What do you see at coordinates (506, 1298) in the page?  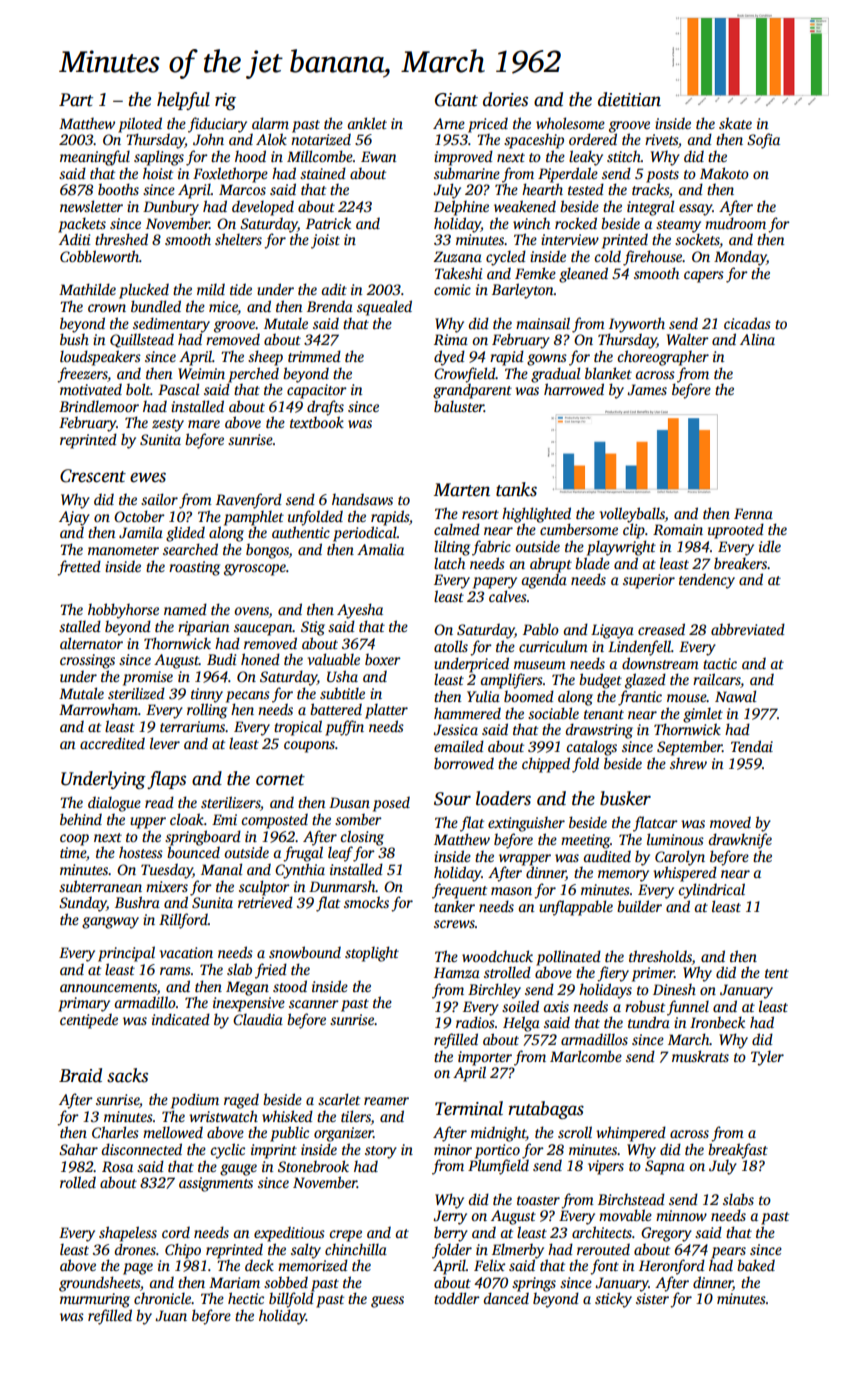 I see `danced` at bounding box center [506, 1298].
